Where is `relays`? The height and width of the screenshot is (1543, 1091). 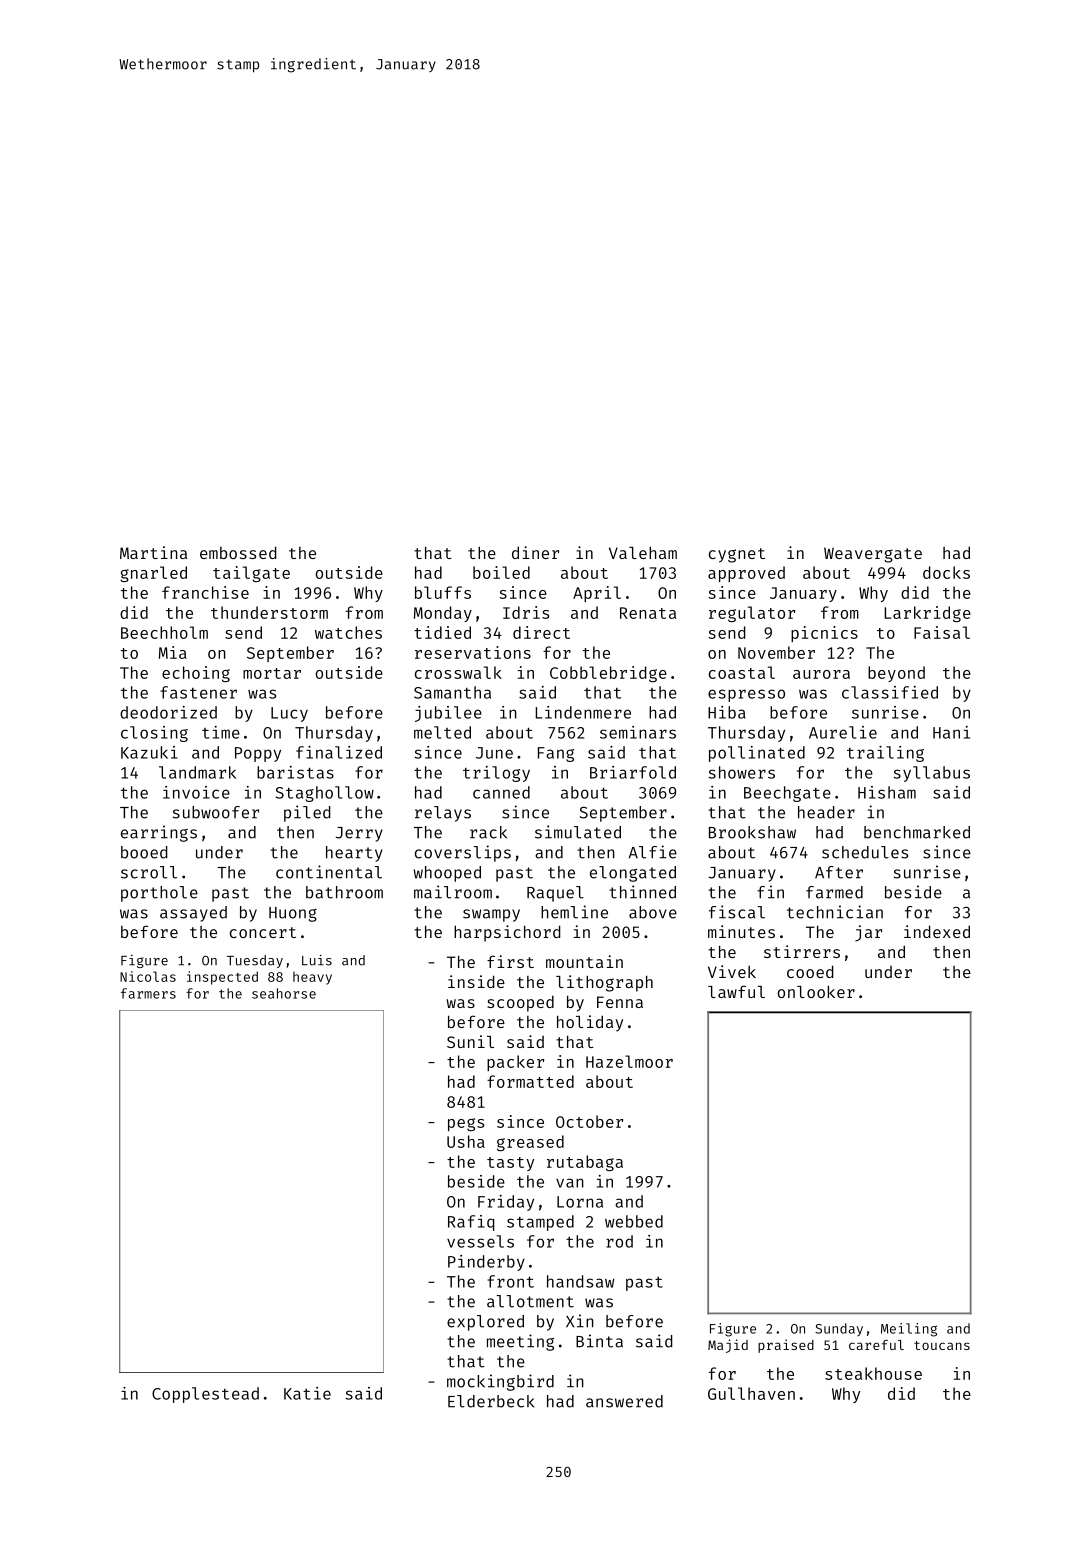 relays is located at coordinates (443, 814).
